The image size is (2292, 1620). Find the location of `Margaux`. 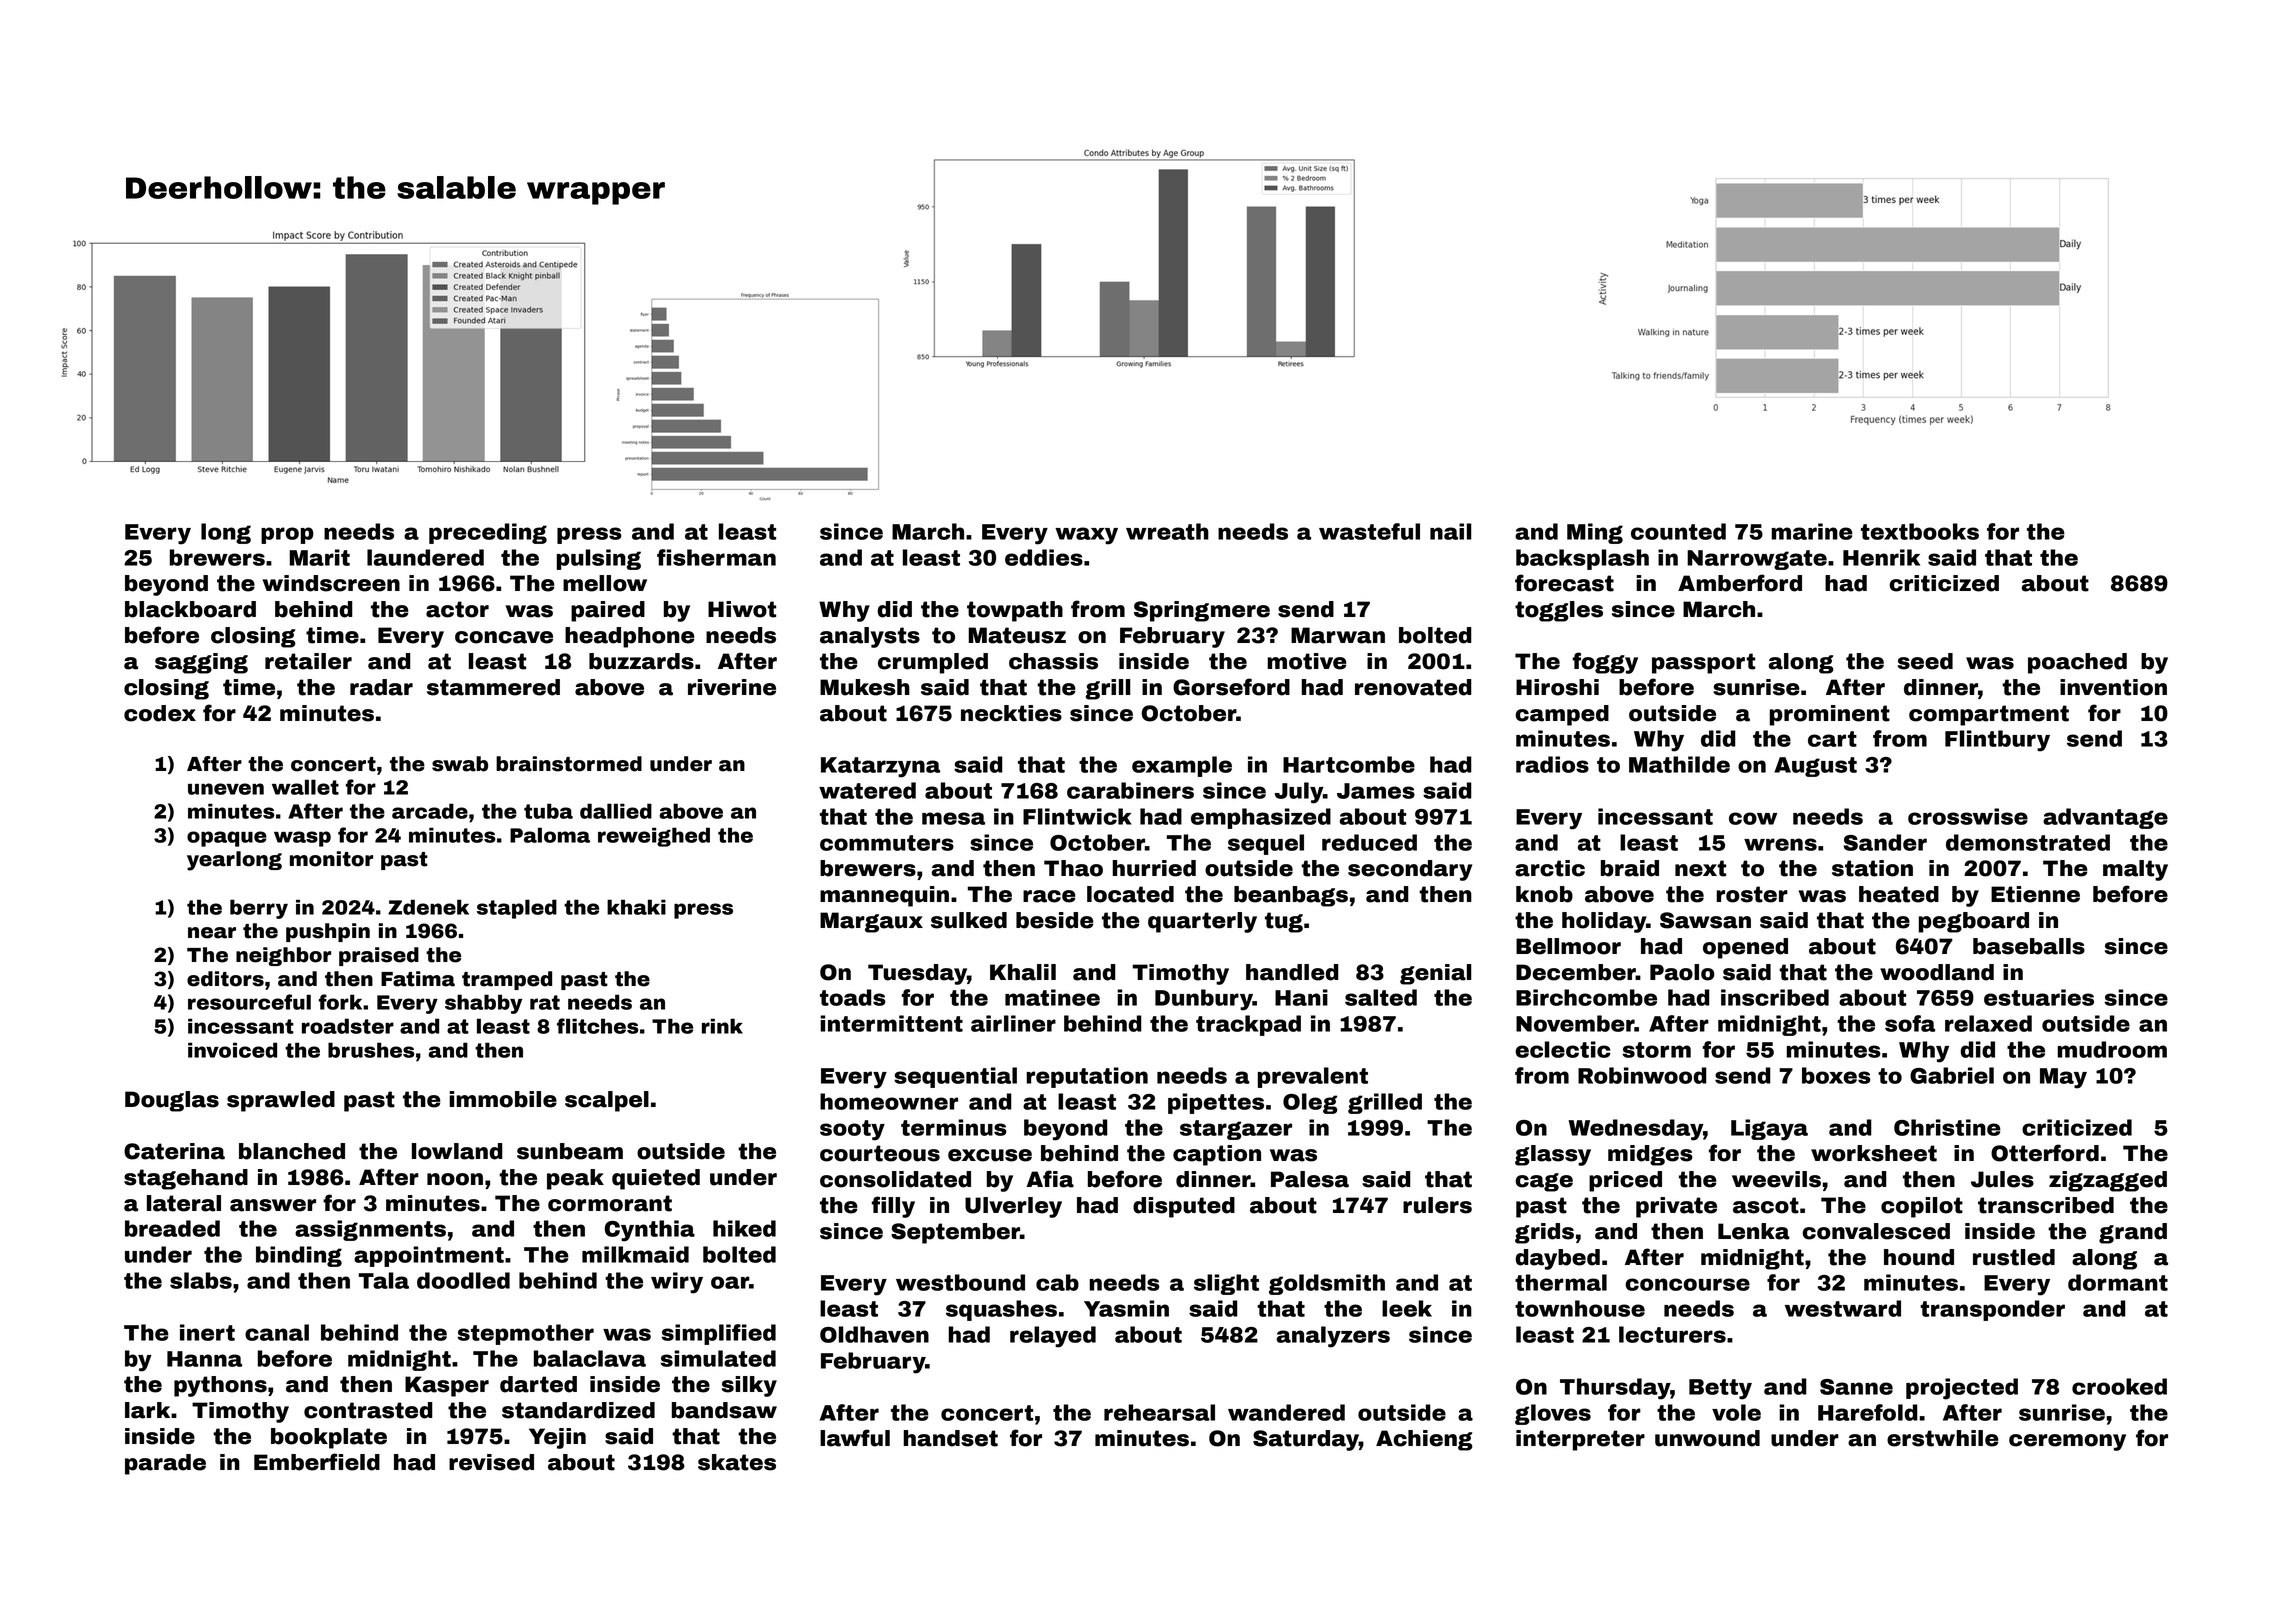

Margaux is located at coordinates (871, 922).
